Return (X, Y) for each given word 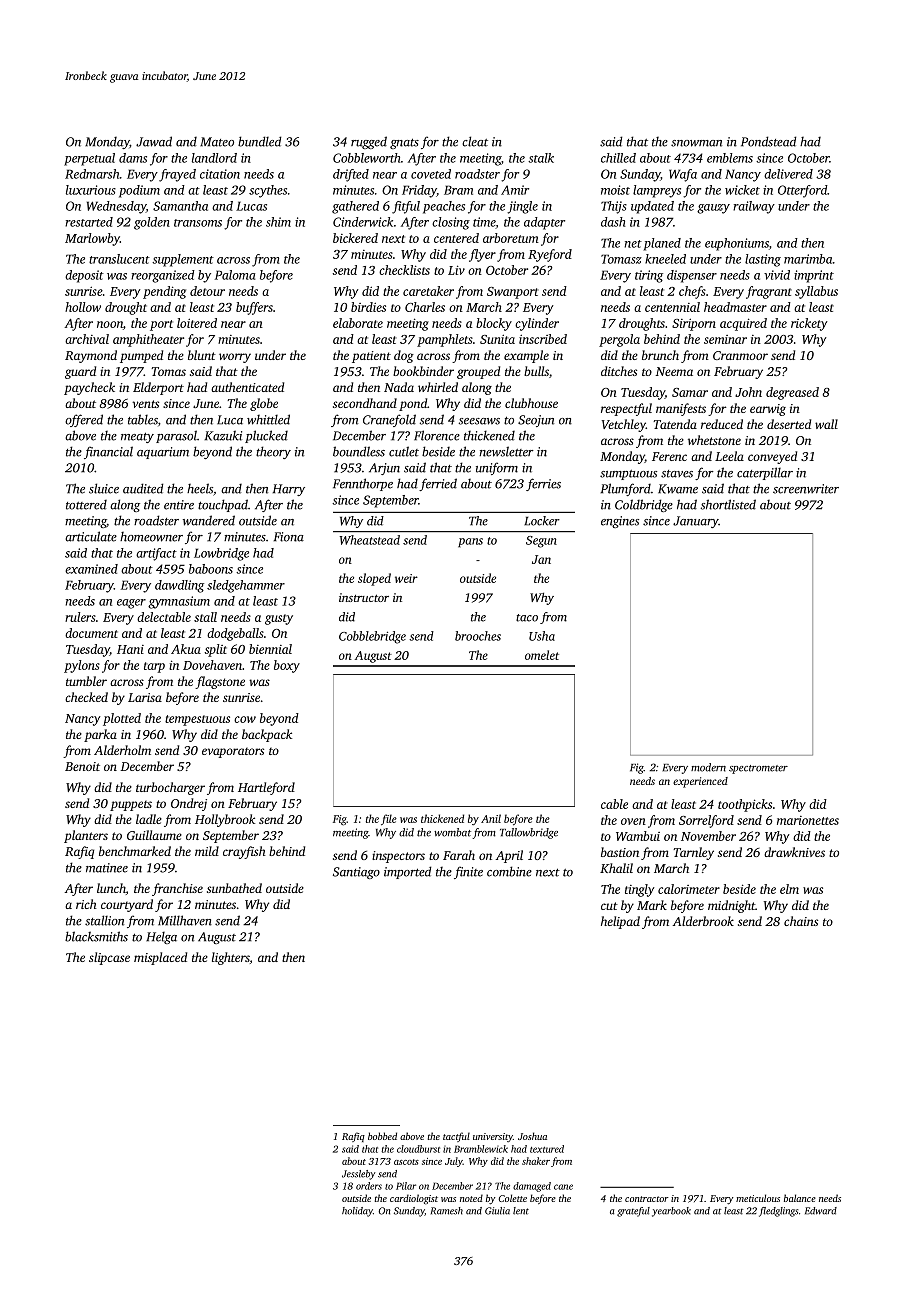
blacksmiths (96, 936)
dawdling (179, 586)
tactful (456, 1137)
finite (468, 872)
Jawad (154, 141)
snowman (696, 143)
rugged (369, 142)
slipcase (109, 958)
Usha (542, 636)
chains (801, 921)
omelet (542, 655)
